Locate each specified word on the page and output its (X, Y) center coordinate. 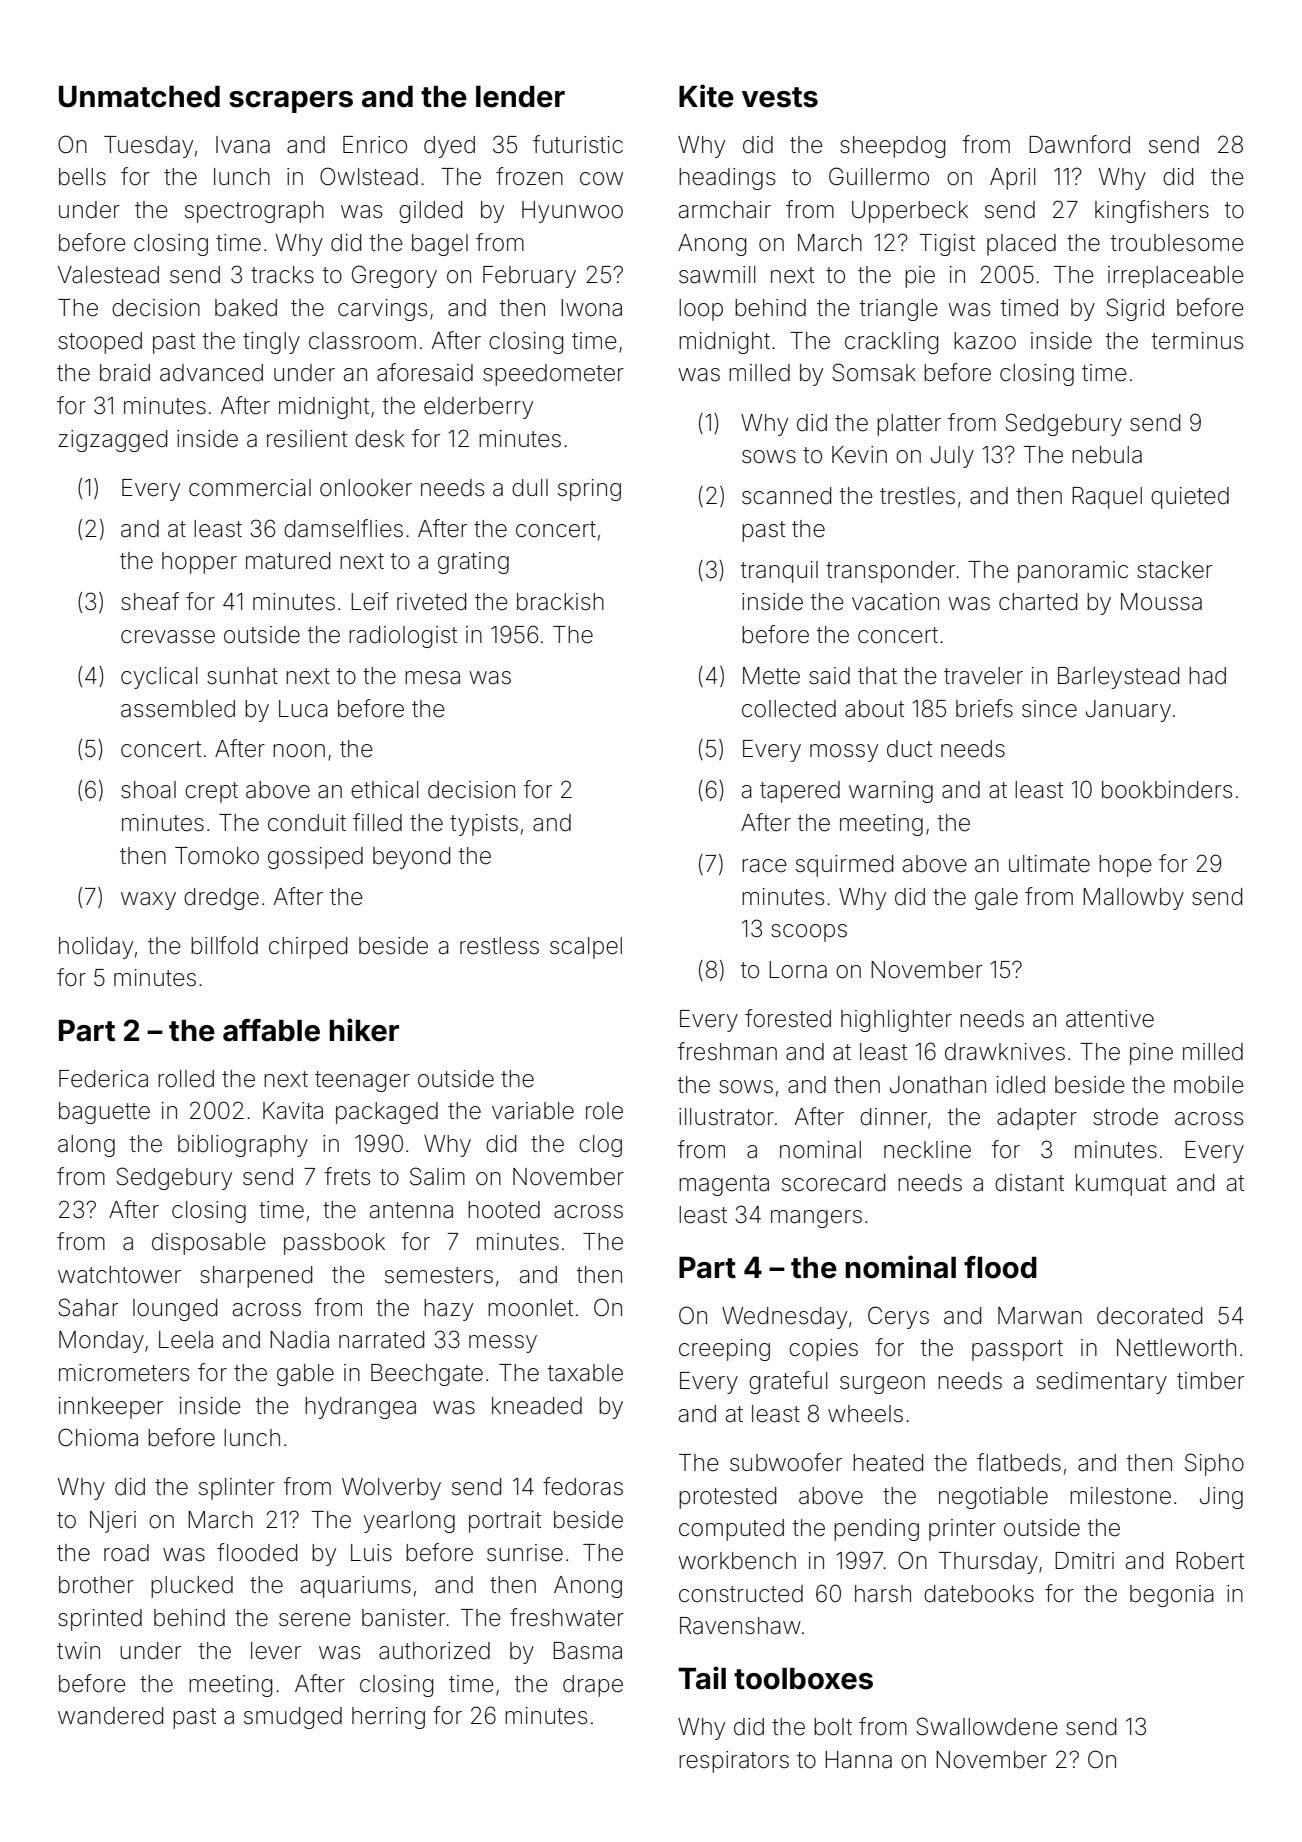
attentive (1110, 1019)
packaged (387, 1113)
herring (388, 1718)
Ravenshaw (740, 1626)
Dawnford (1079, 144)
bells (82, 177)
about (874, 709)
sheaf (150, 601)
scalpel (586, 948)
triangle (899, 310)
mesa (432, 678)
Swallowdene (987, 1726)
